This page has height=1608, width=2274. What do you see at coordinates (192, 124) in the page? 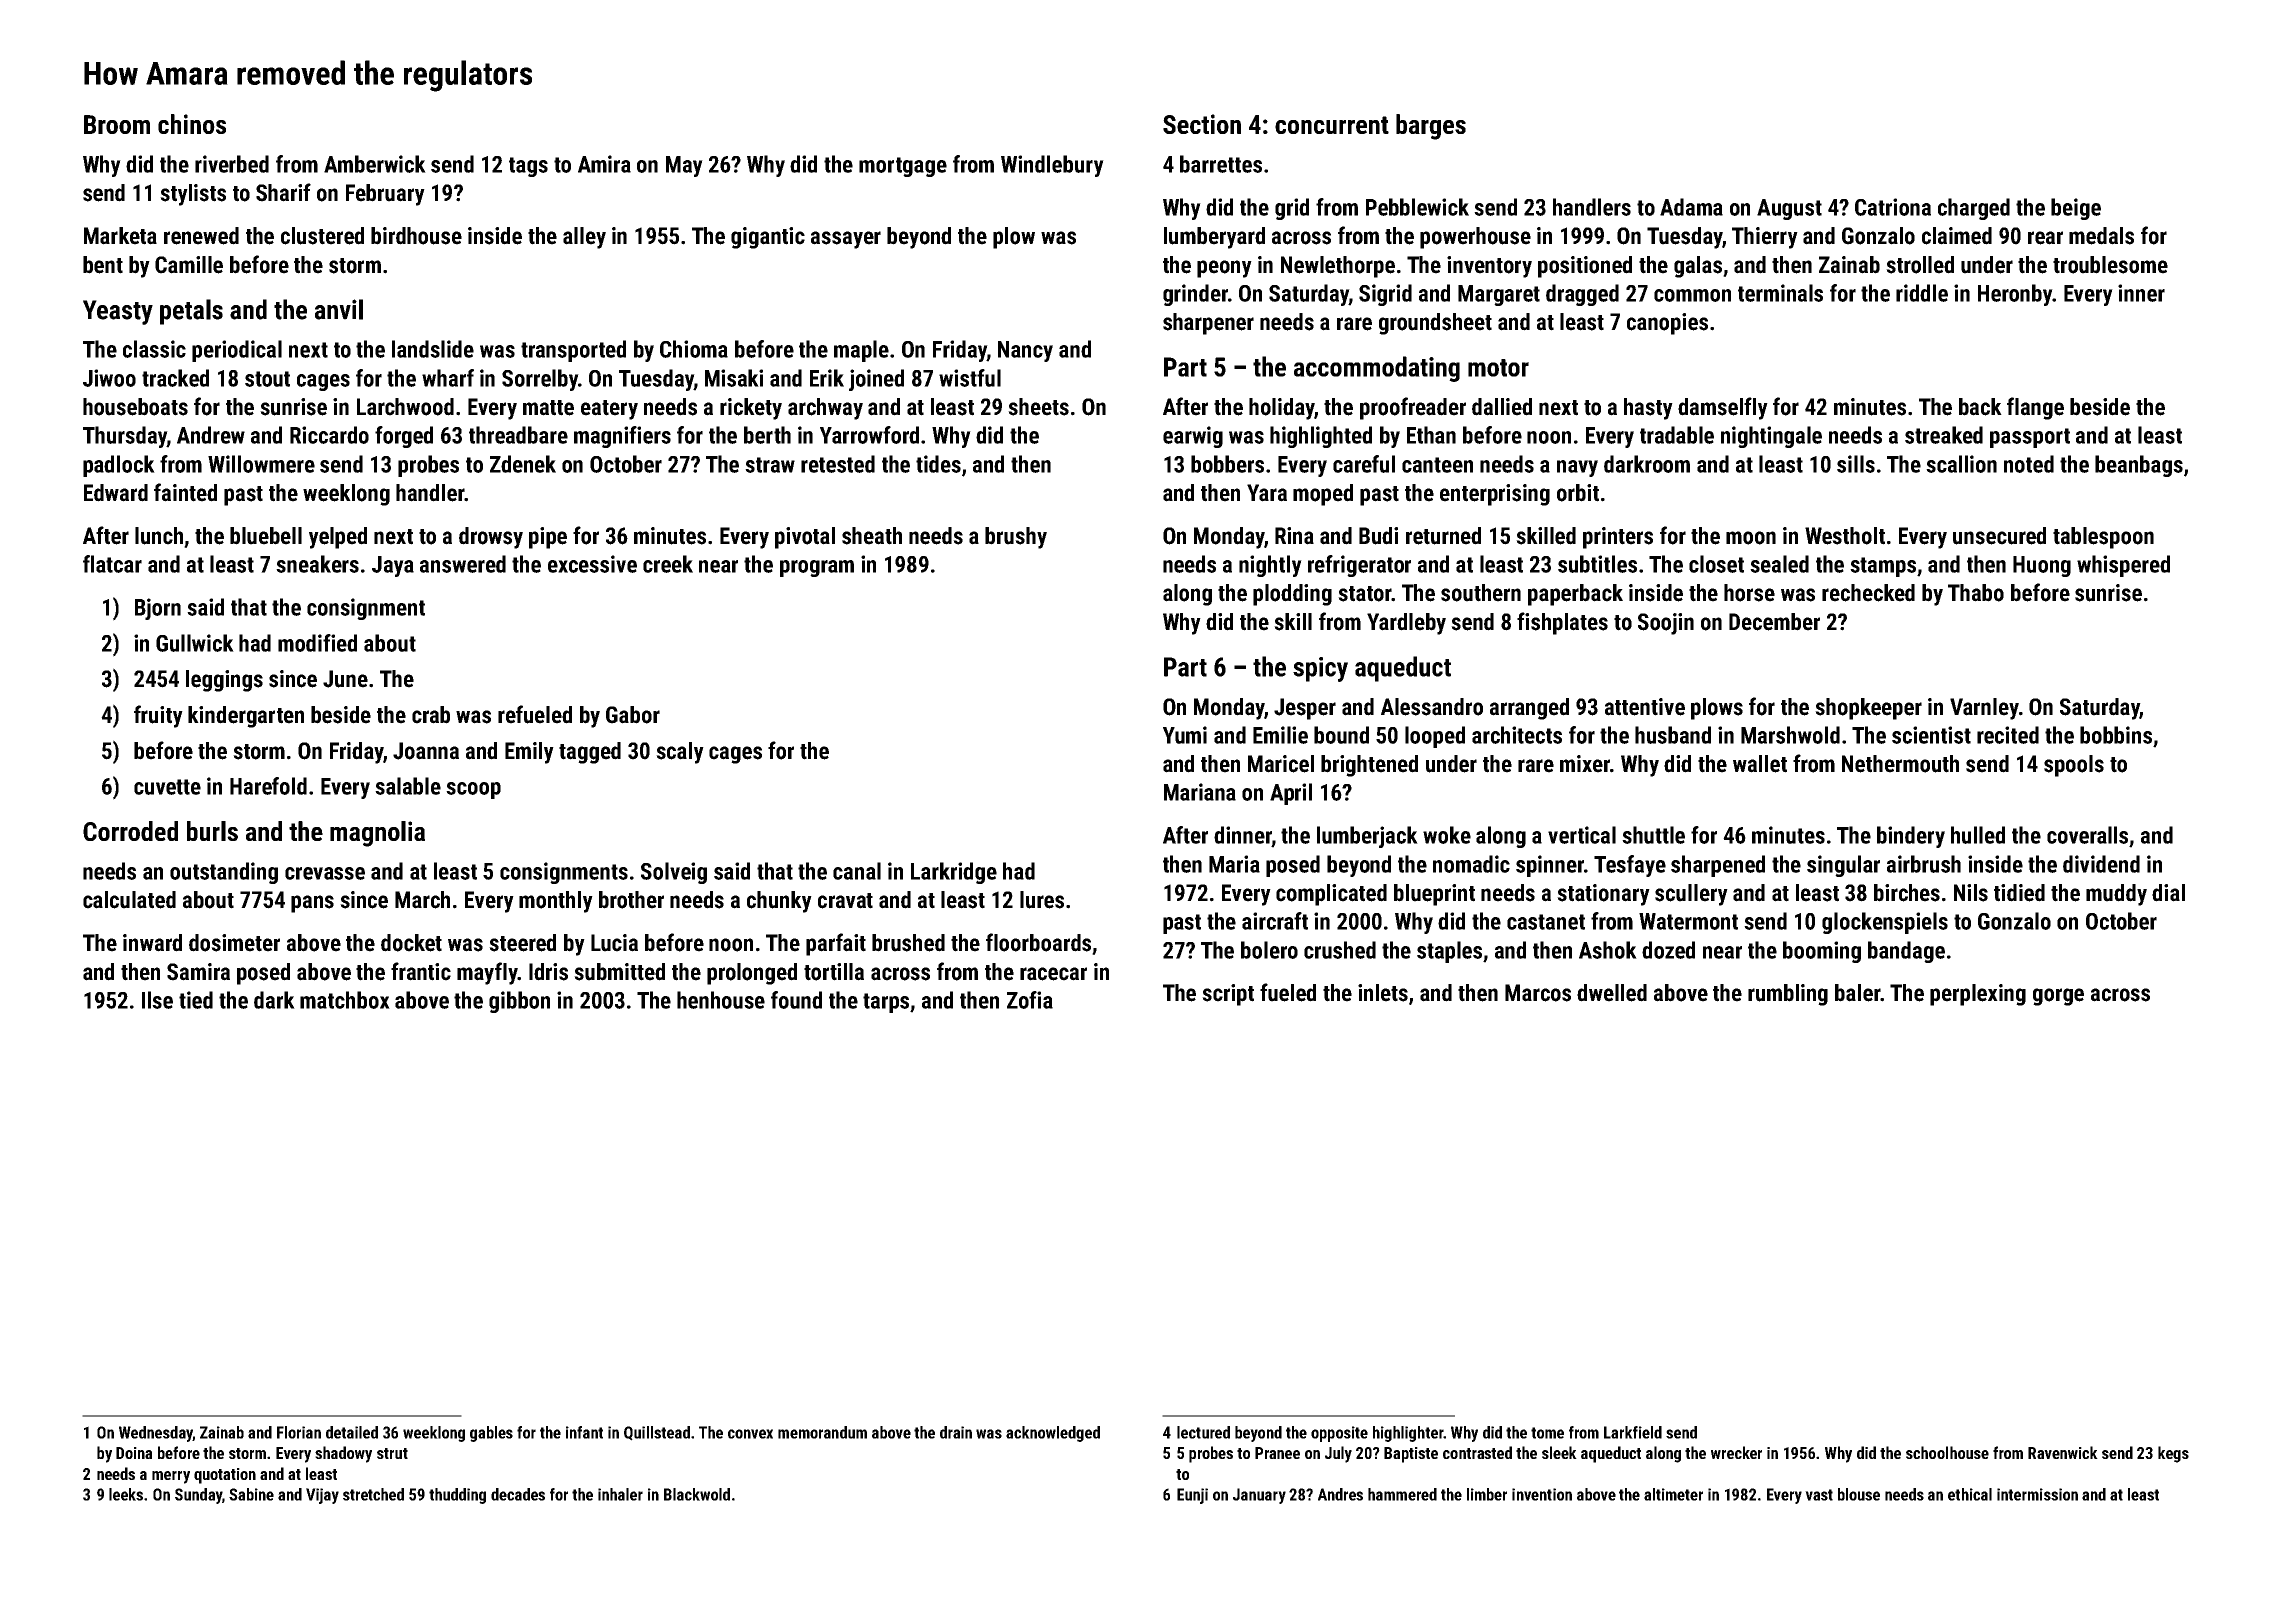
I see `chinos` at bounding box center [192, 124].
